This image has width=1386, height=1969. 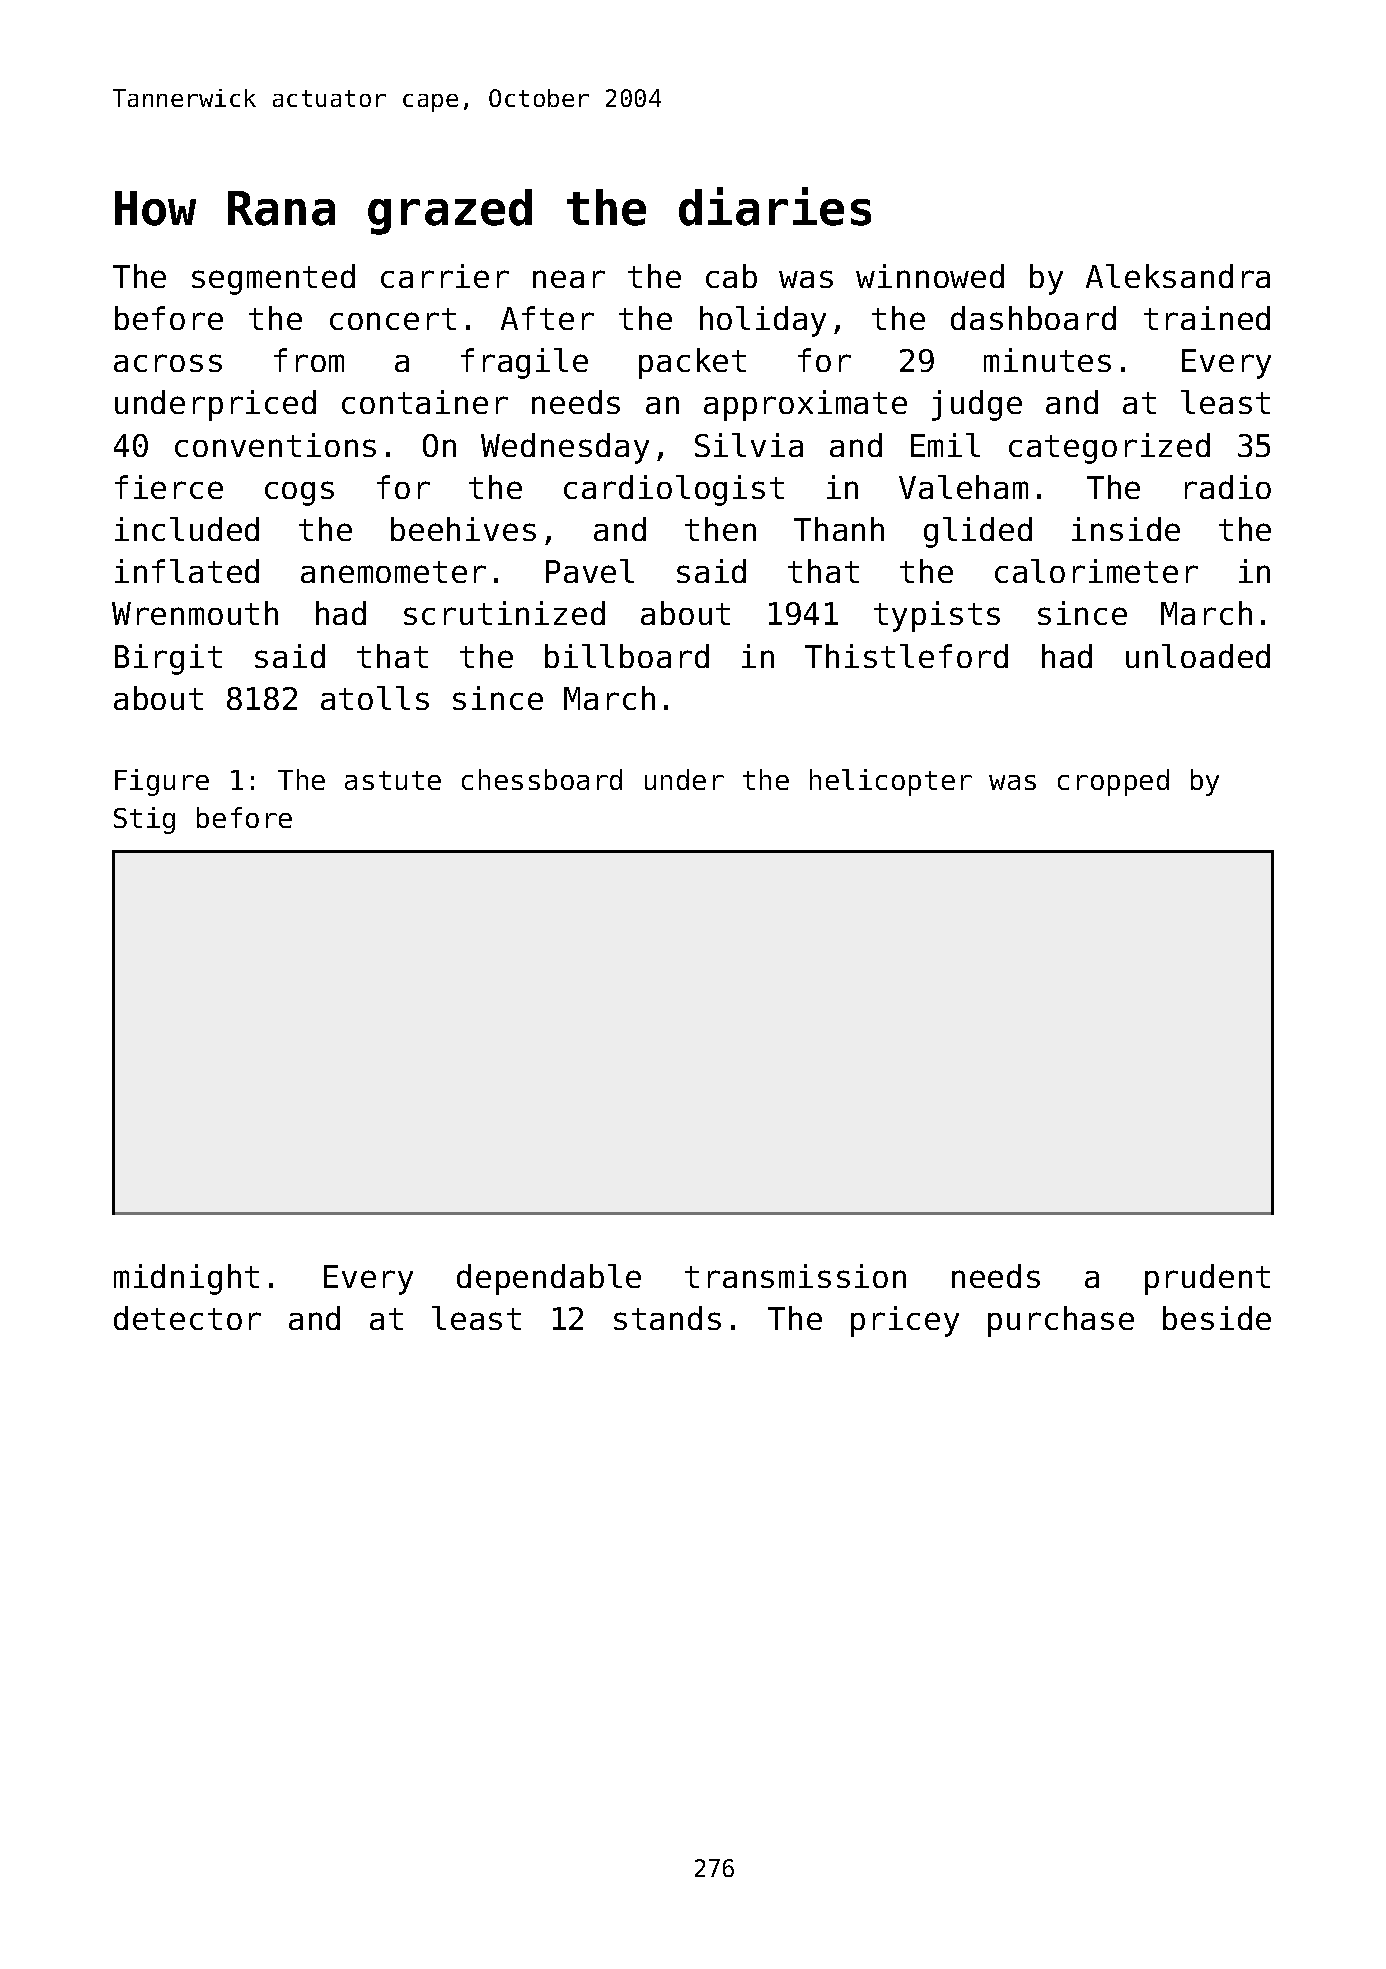 I want to click on winnowed, so click(x=930, y=276).
